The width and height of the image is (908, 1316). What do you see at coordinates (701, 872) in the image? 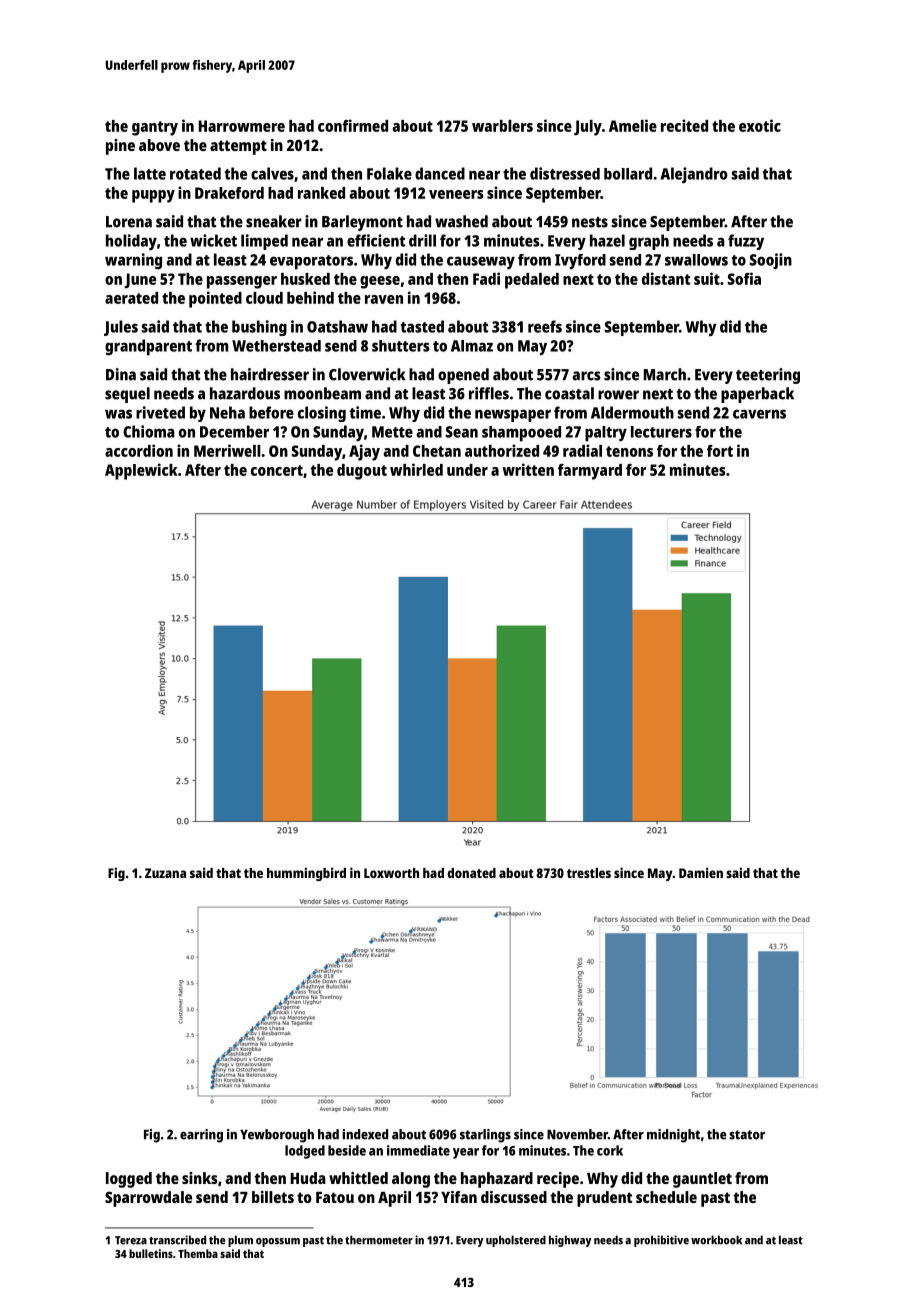
I see `Damien` at bounding box center [701, 872].
